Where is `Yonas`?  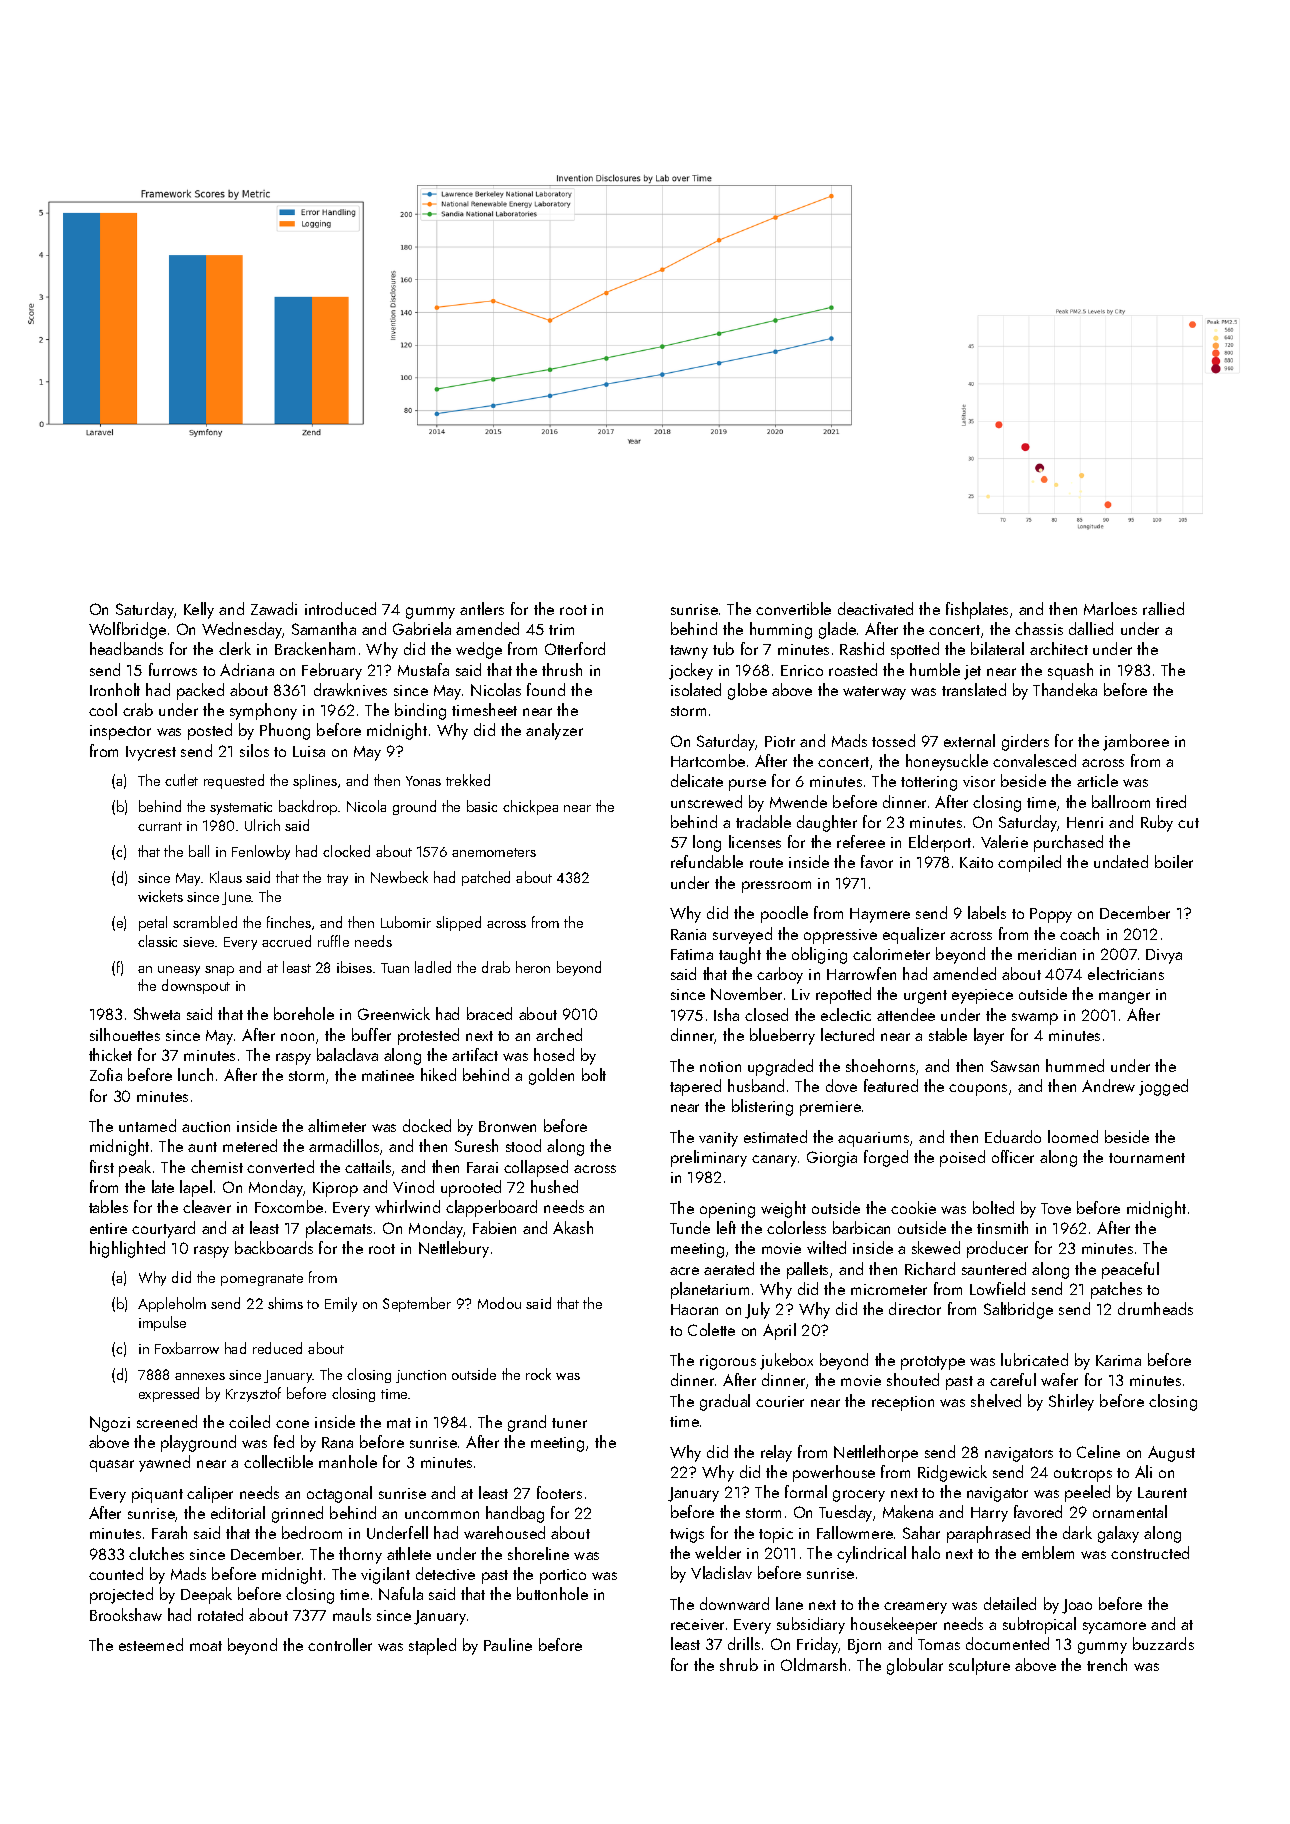 Yonas is located at coordinates (423, 781).
